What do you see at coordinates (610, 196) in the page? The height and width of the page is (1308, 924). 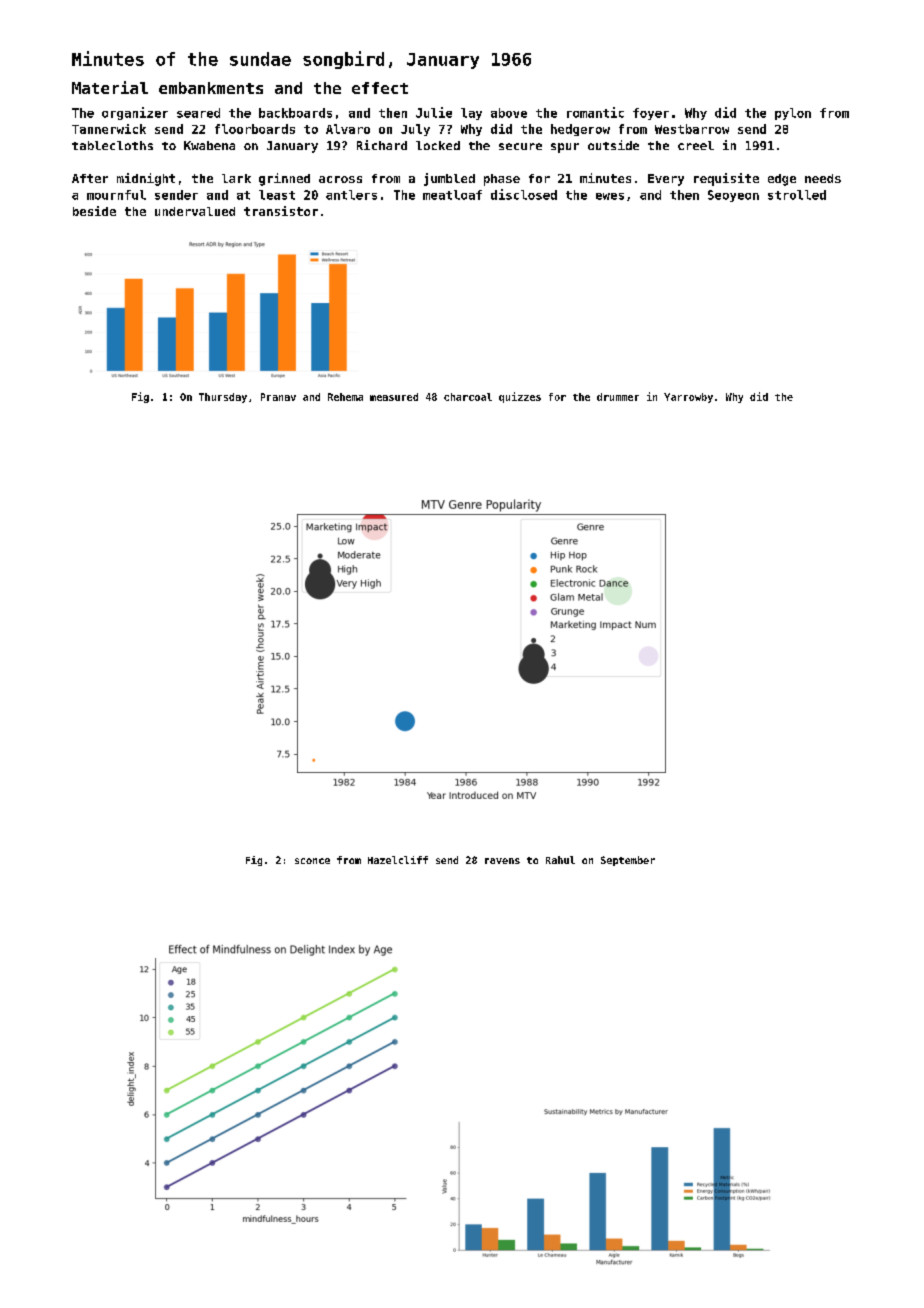 I see `ewes` at bounding box center [610, 196].
